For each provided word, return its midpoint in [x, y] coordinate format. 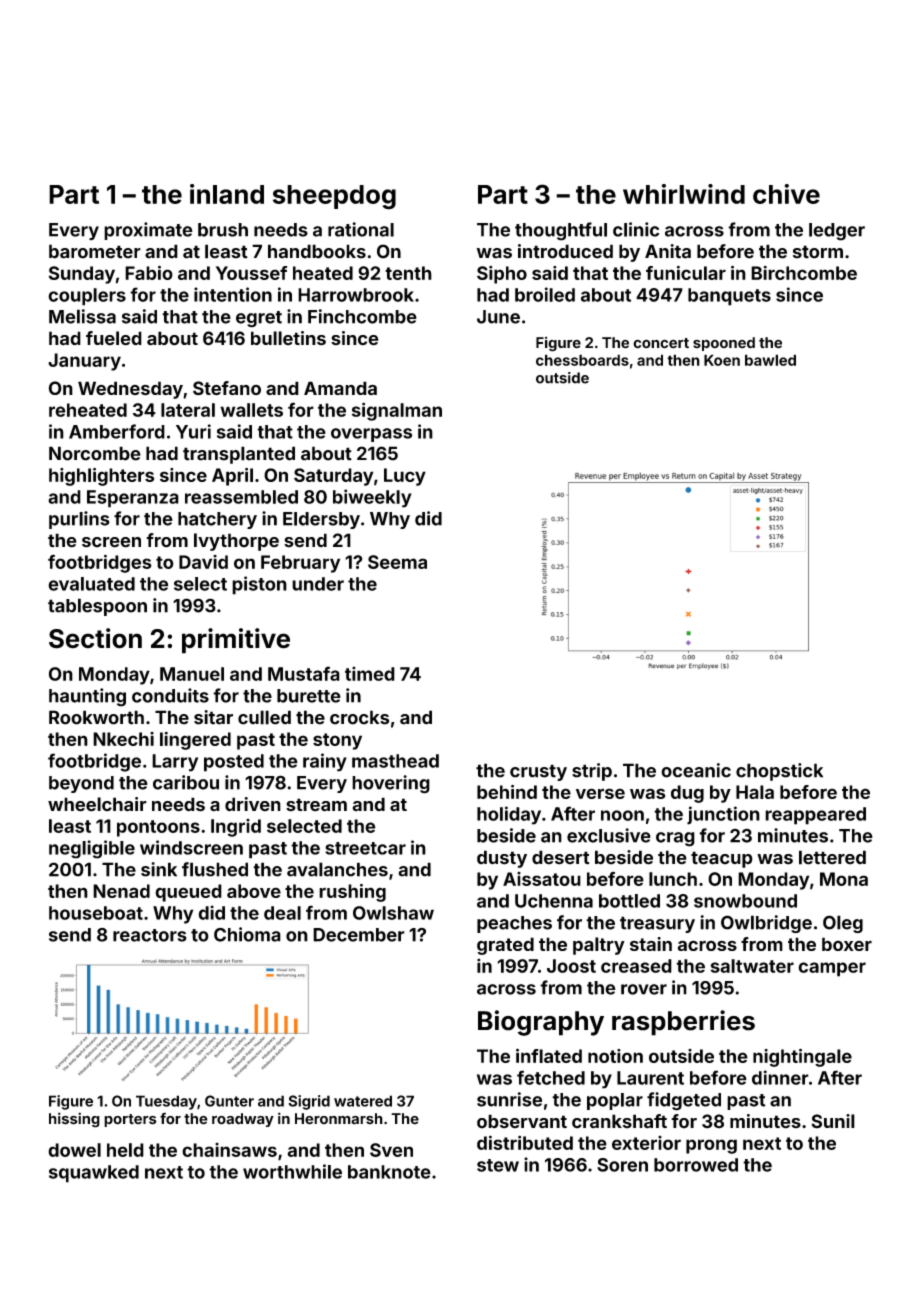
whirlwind [684, 194]
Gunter [229, 1101]
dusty [502, 859]
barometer [95, 251]
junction [723, 815]
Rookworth [96, 717]
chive [786, 194]
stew [498, 1165]
